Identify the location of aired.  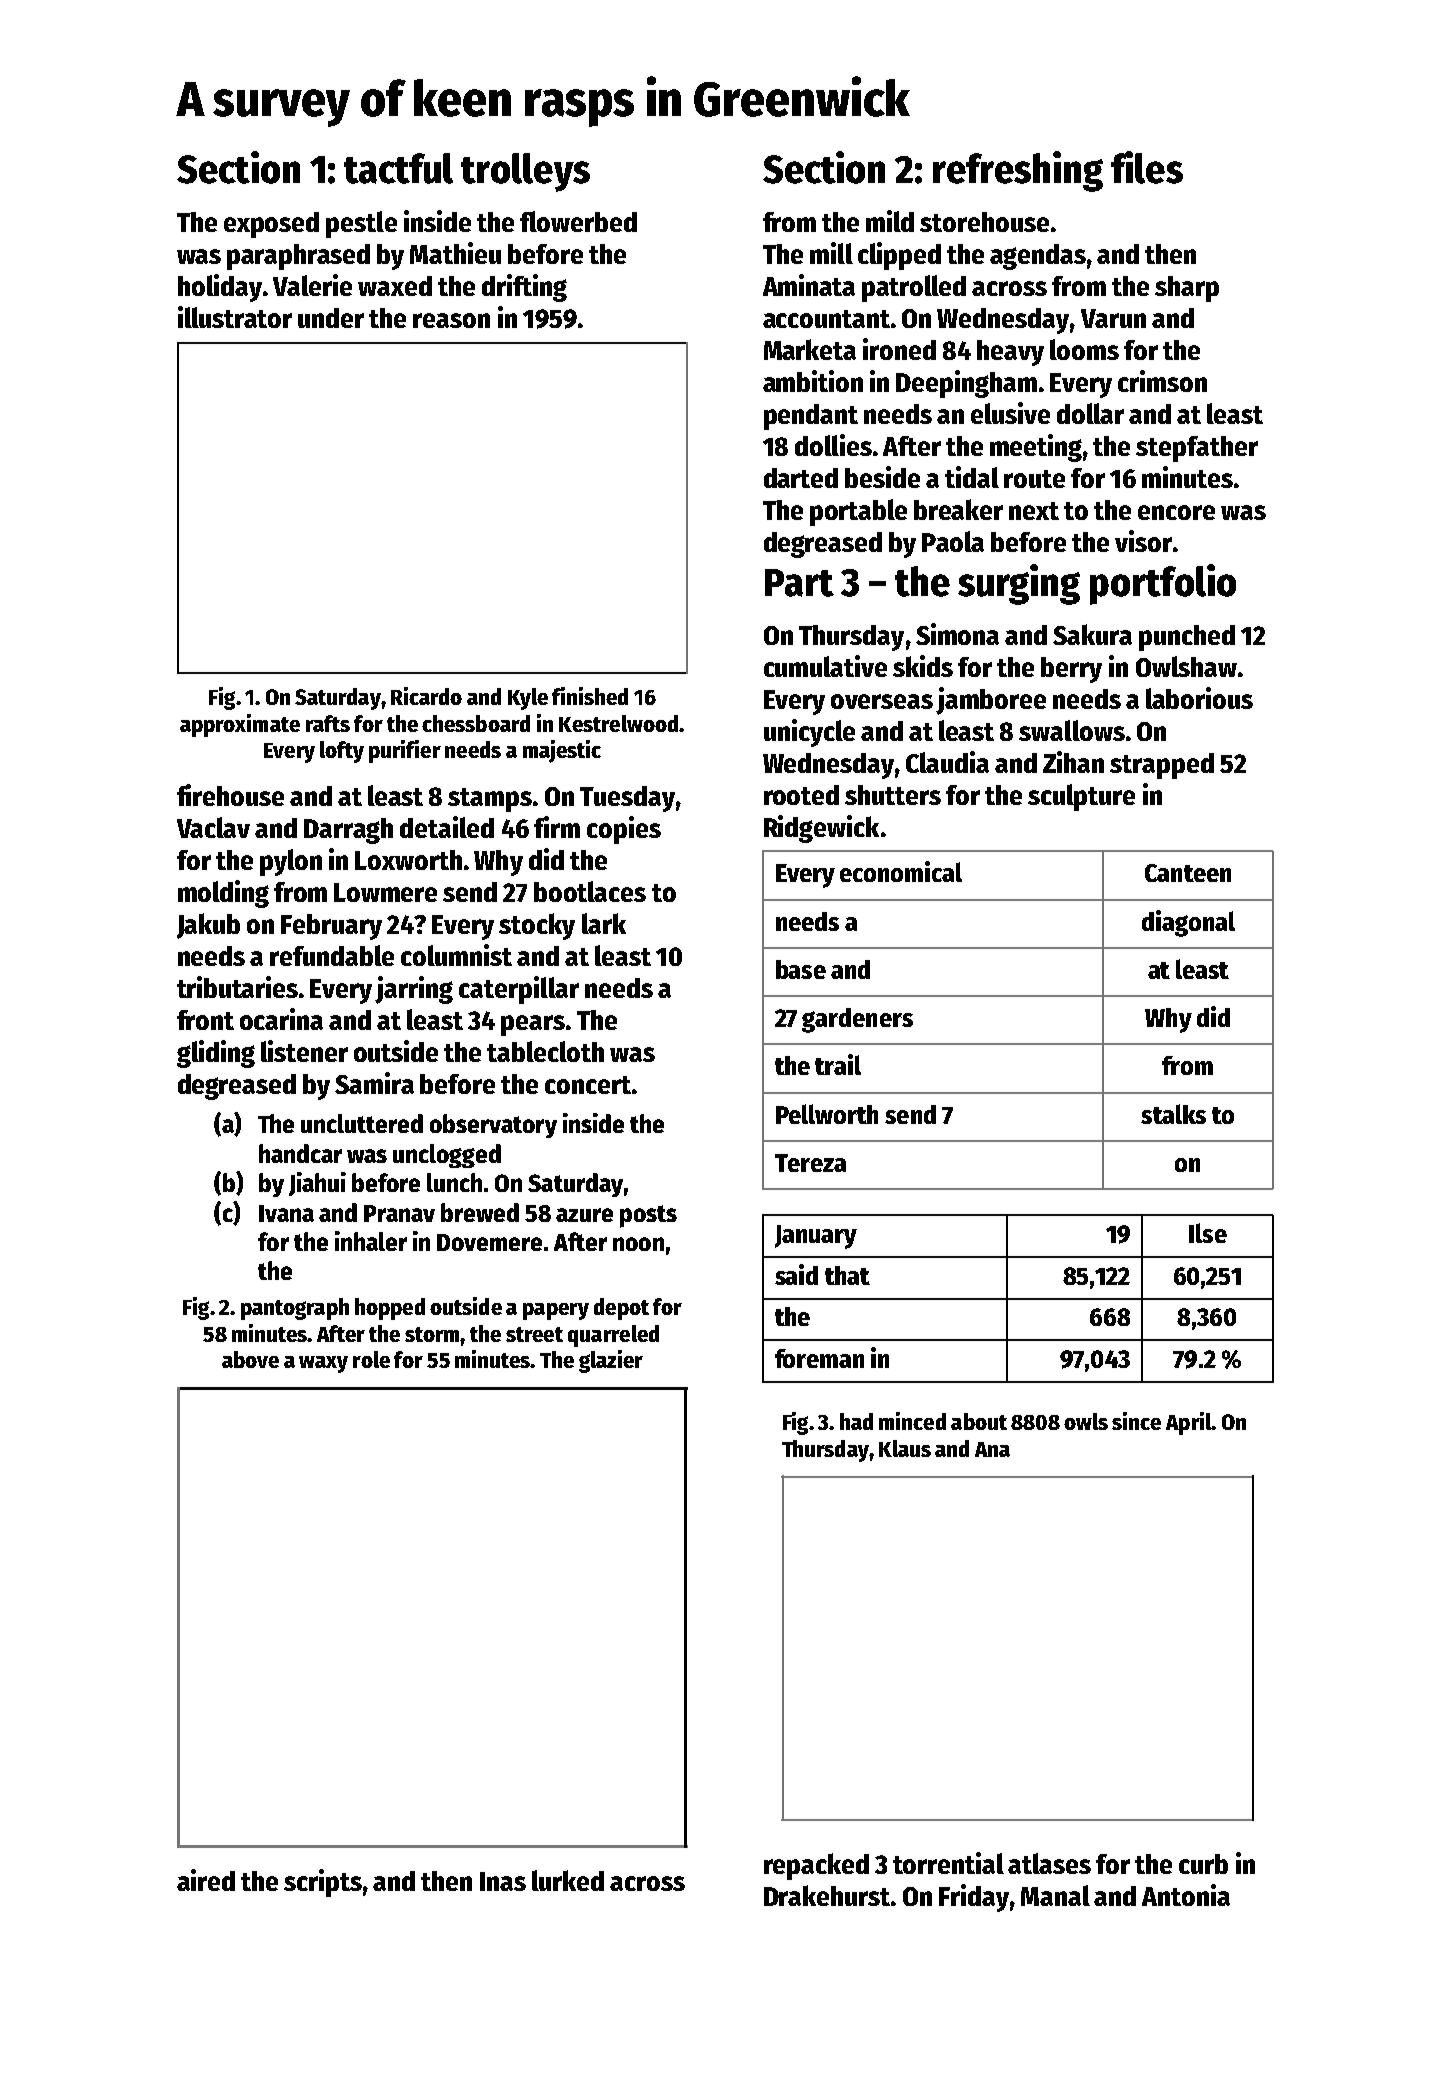
(206, 1880).
